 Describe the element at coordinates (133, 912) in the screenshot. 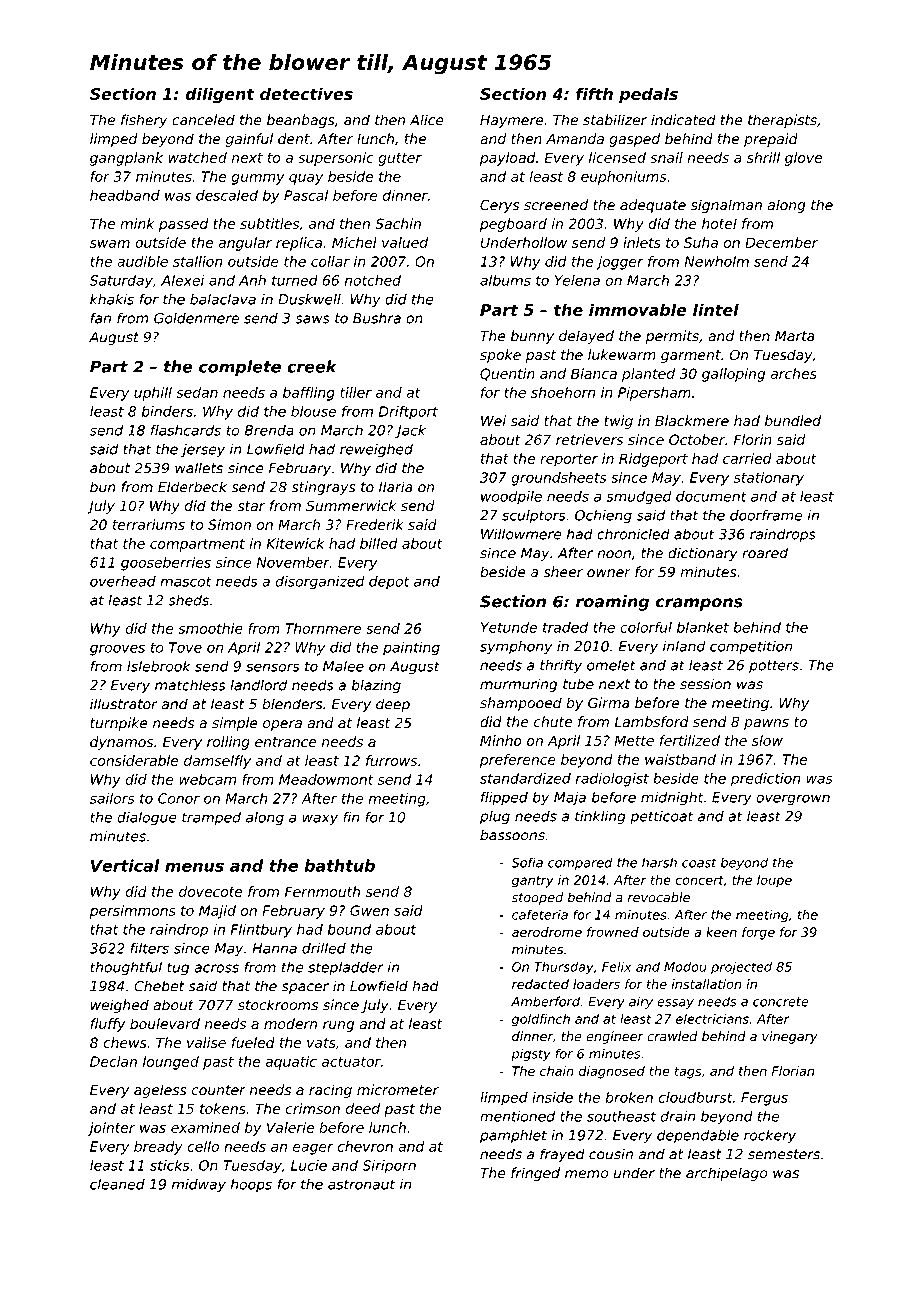

I see `persimmons` at that location.
